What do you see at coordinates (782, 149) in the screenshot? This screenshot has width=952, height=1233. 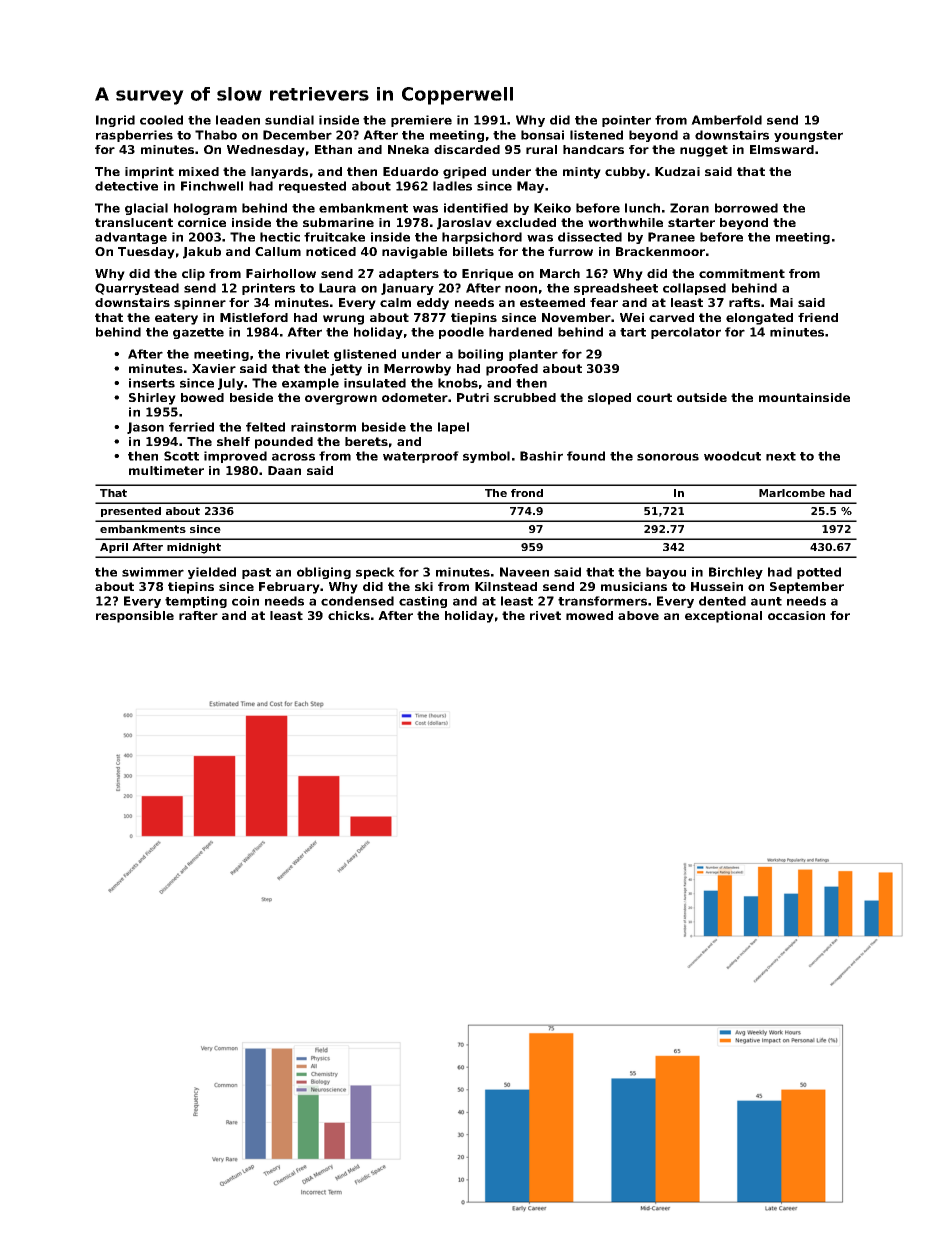 I see `Elmsward` at bounding box center [782, 149].
